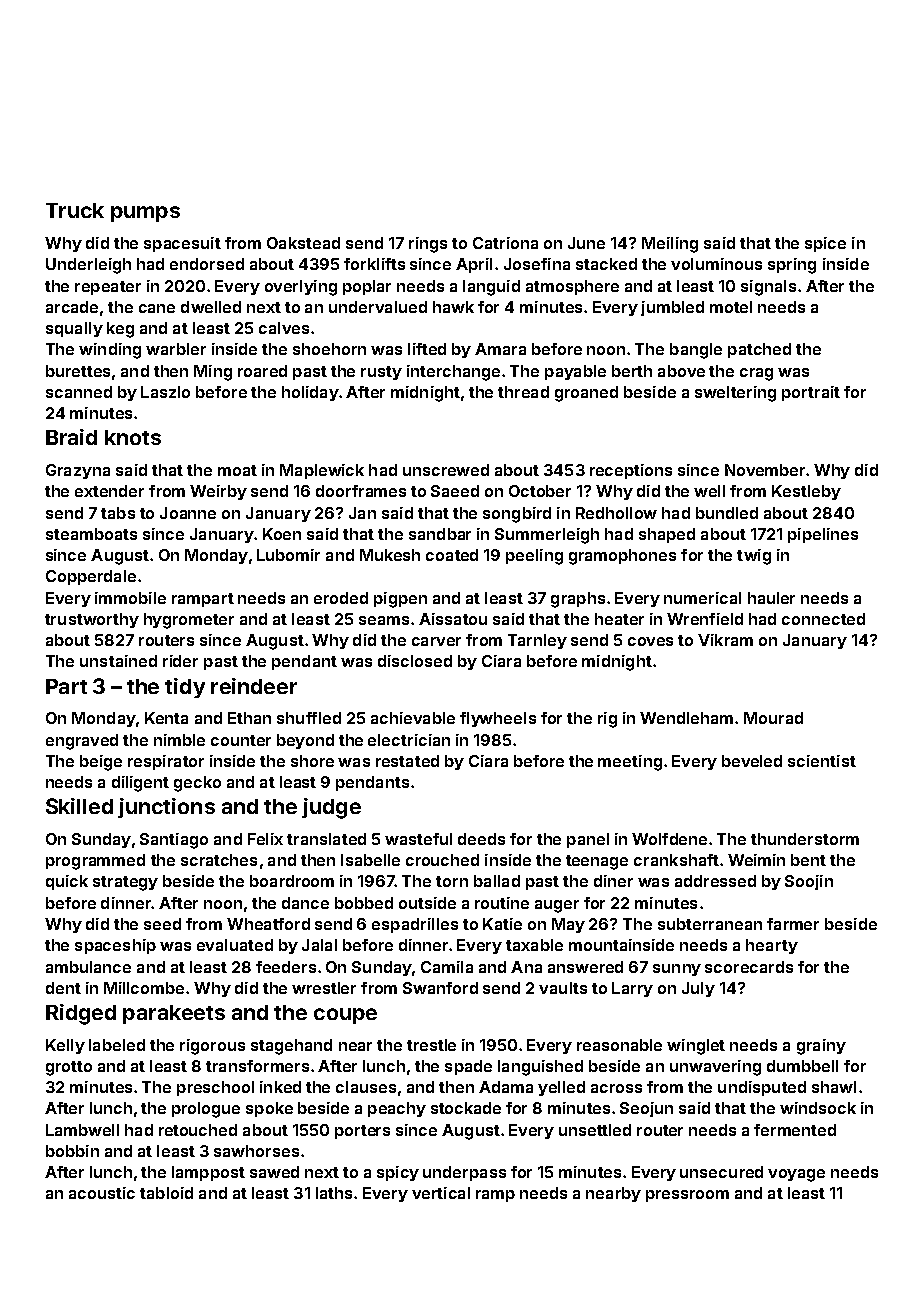 Image resolution: width=924 pixels, height=1314 pixels. Describe the element at coordinates (806, 492) in the screenshot. I see `Kestleby` at that location.
